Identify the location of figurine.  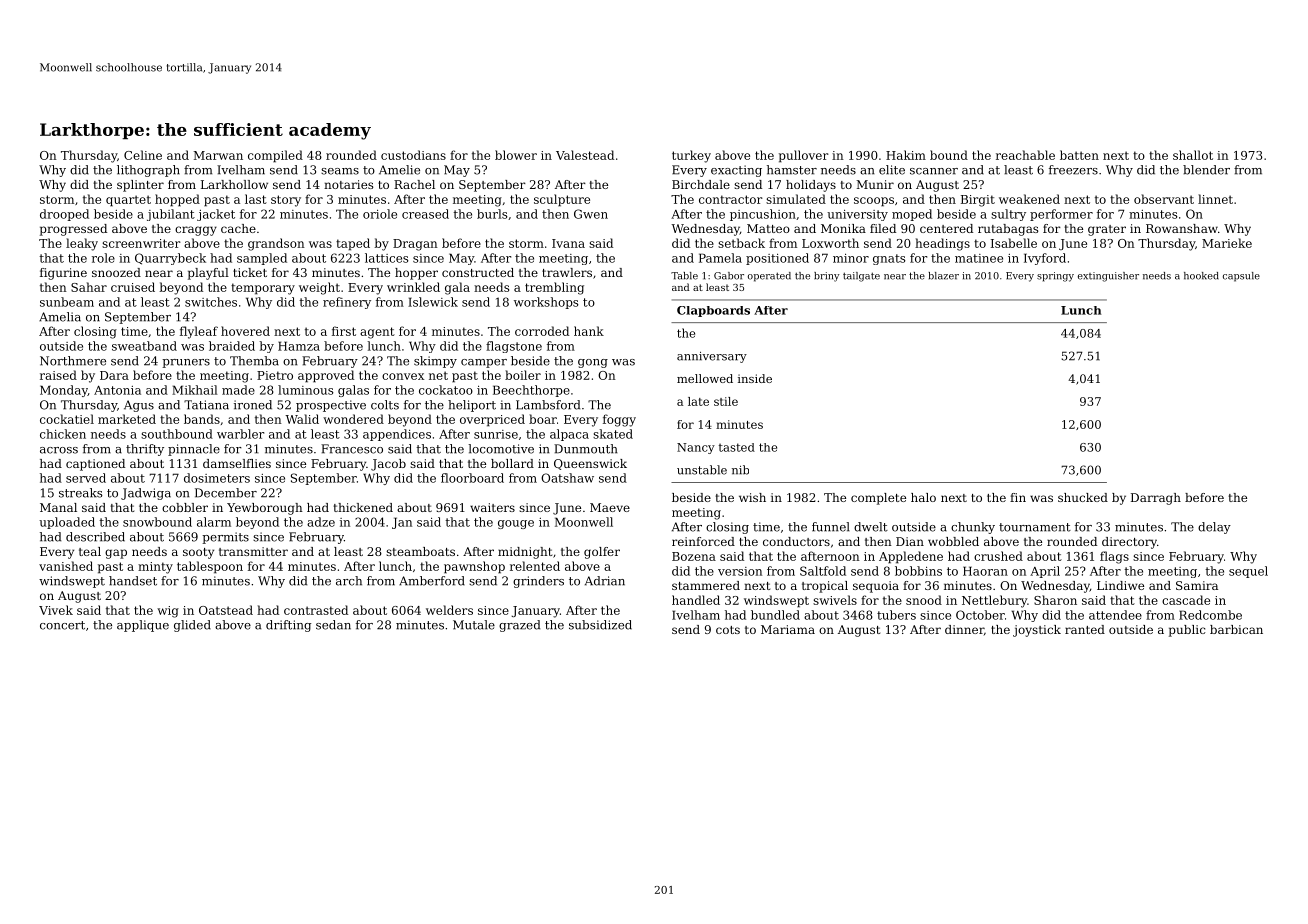
(63, 274).
